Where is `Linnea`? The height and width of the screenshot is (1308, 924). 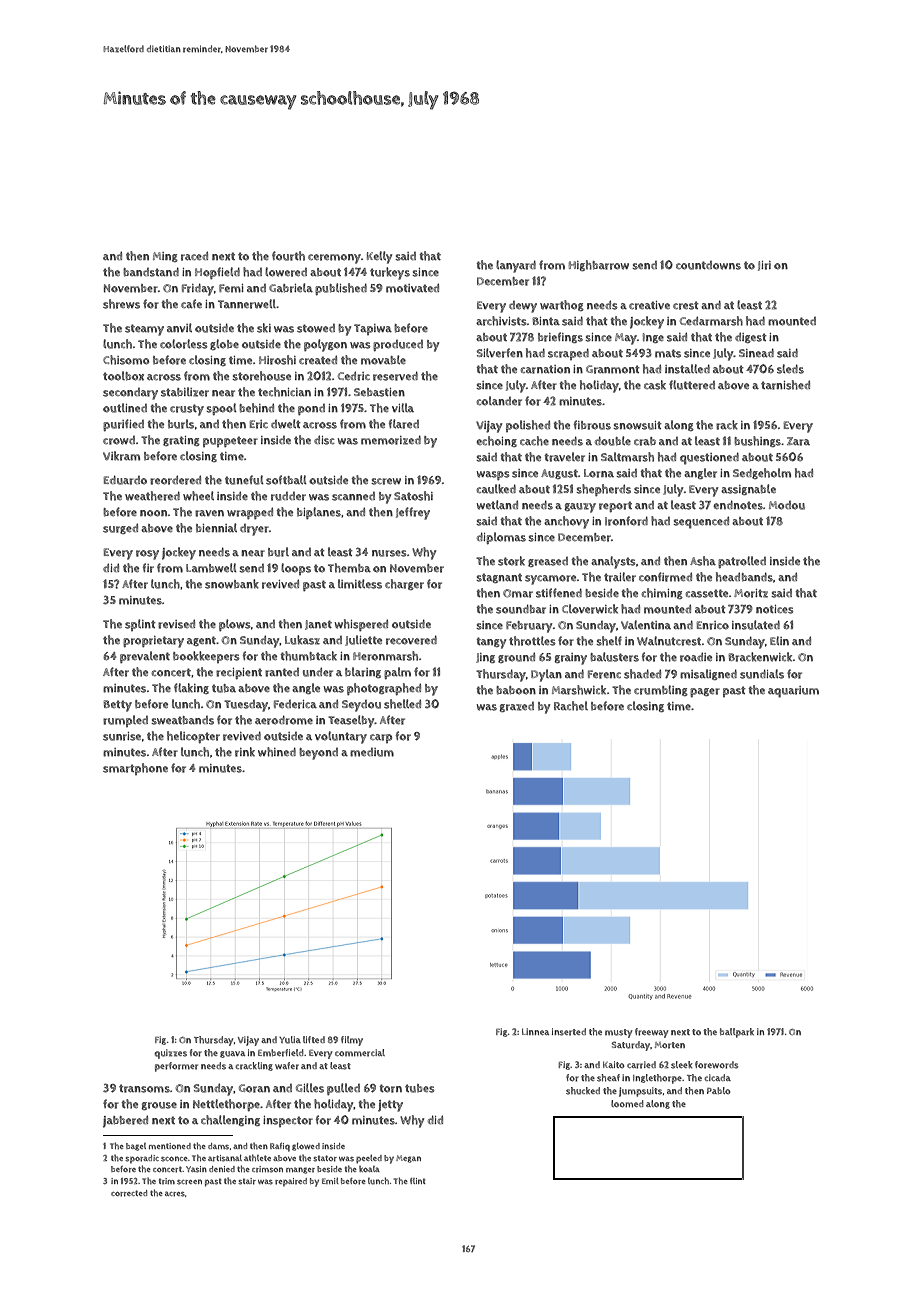 Linnea is located at coordinates (535, 1031).
